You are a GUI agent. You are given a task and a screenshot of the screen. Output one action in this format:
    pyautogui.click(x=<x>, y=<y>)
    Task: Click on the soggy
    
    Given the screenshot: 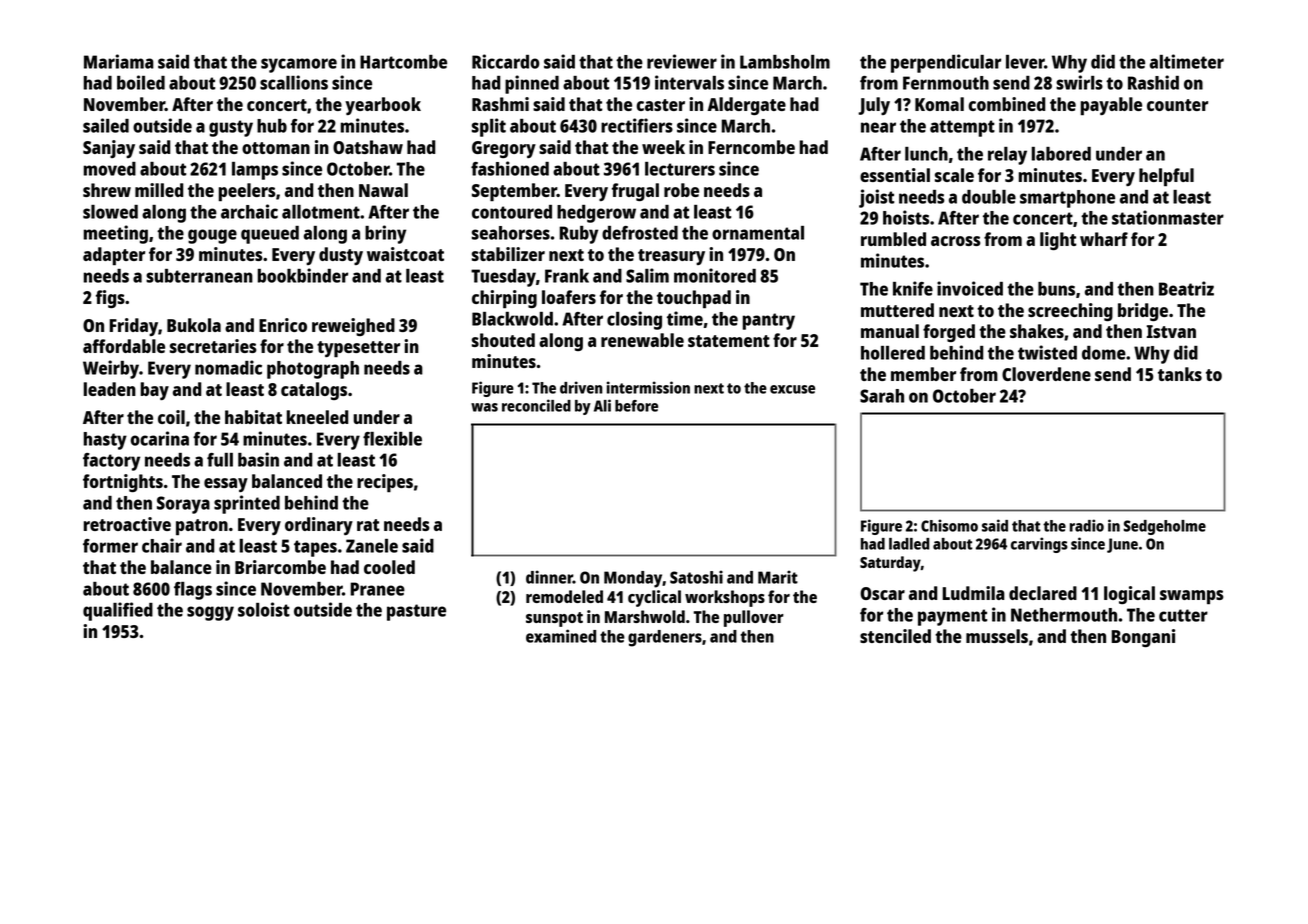 What is the action you would take?
    pyautogui.click(x=210, y=613)
